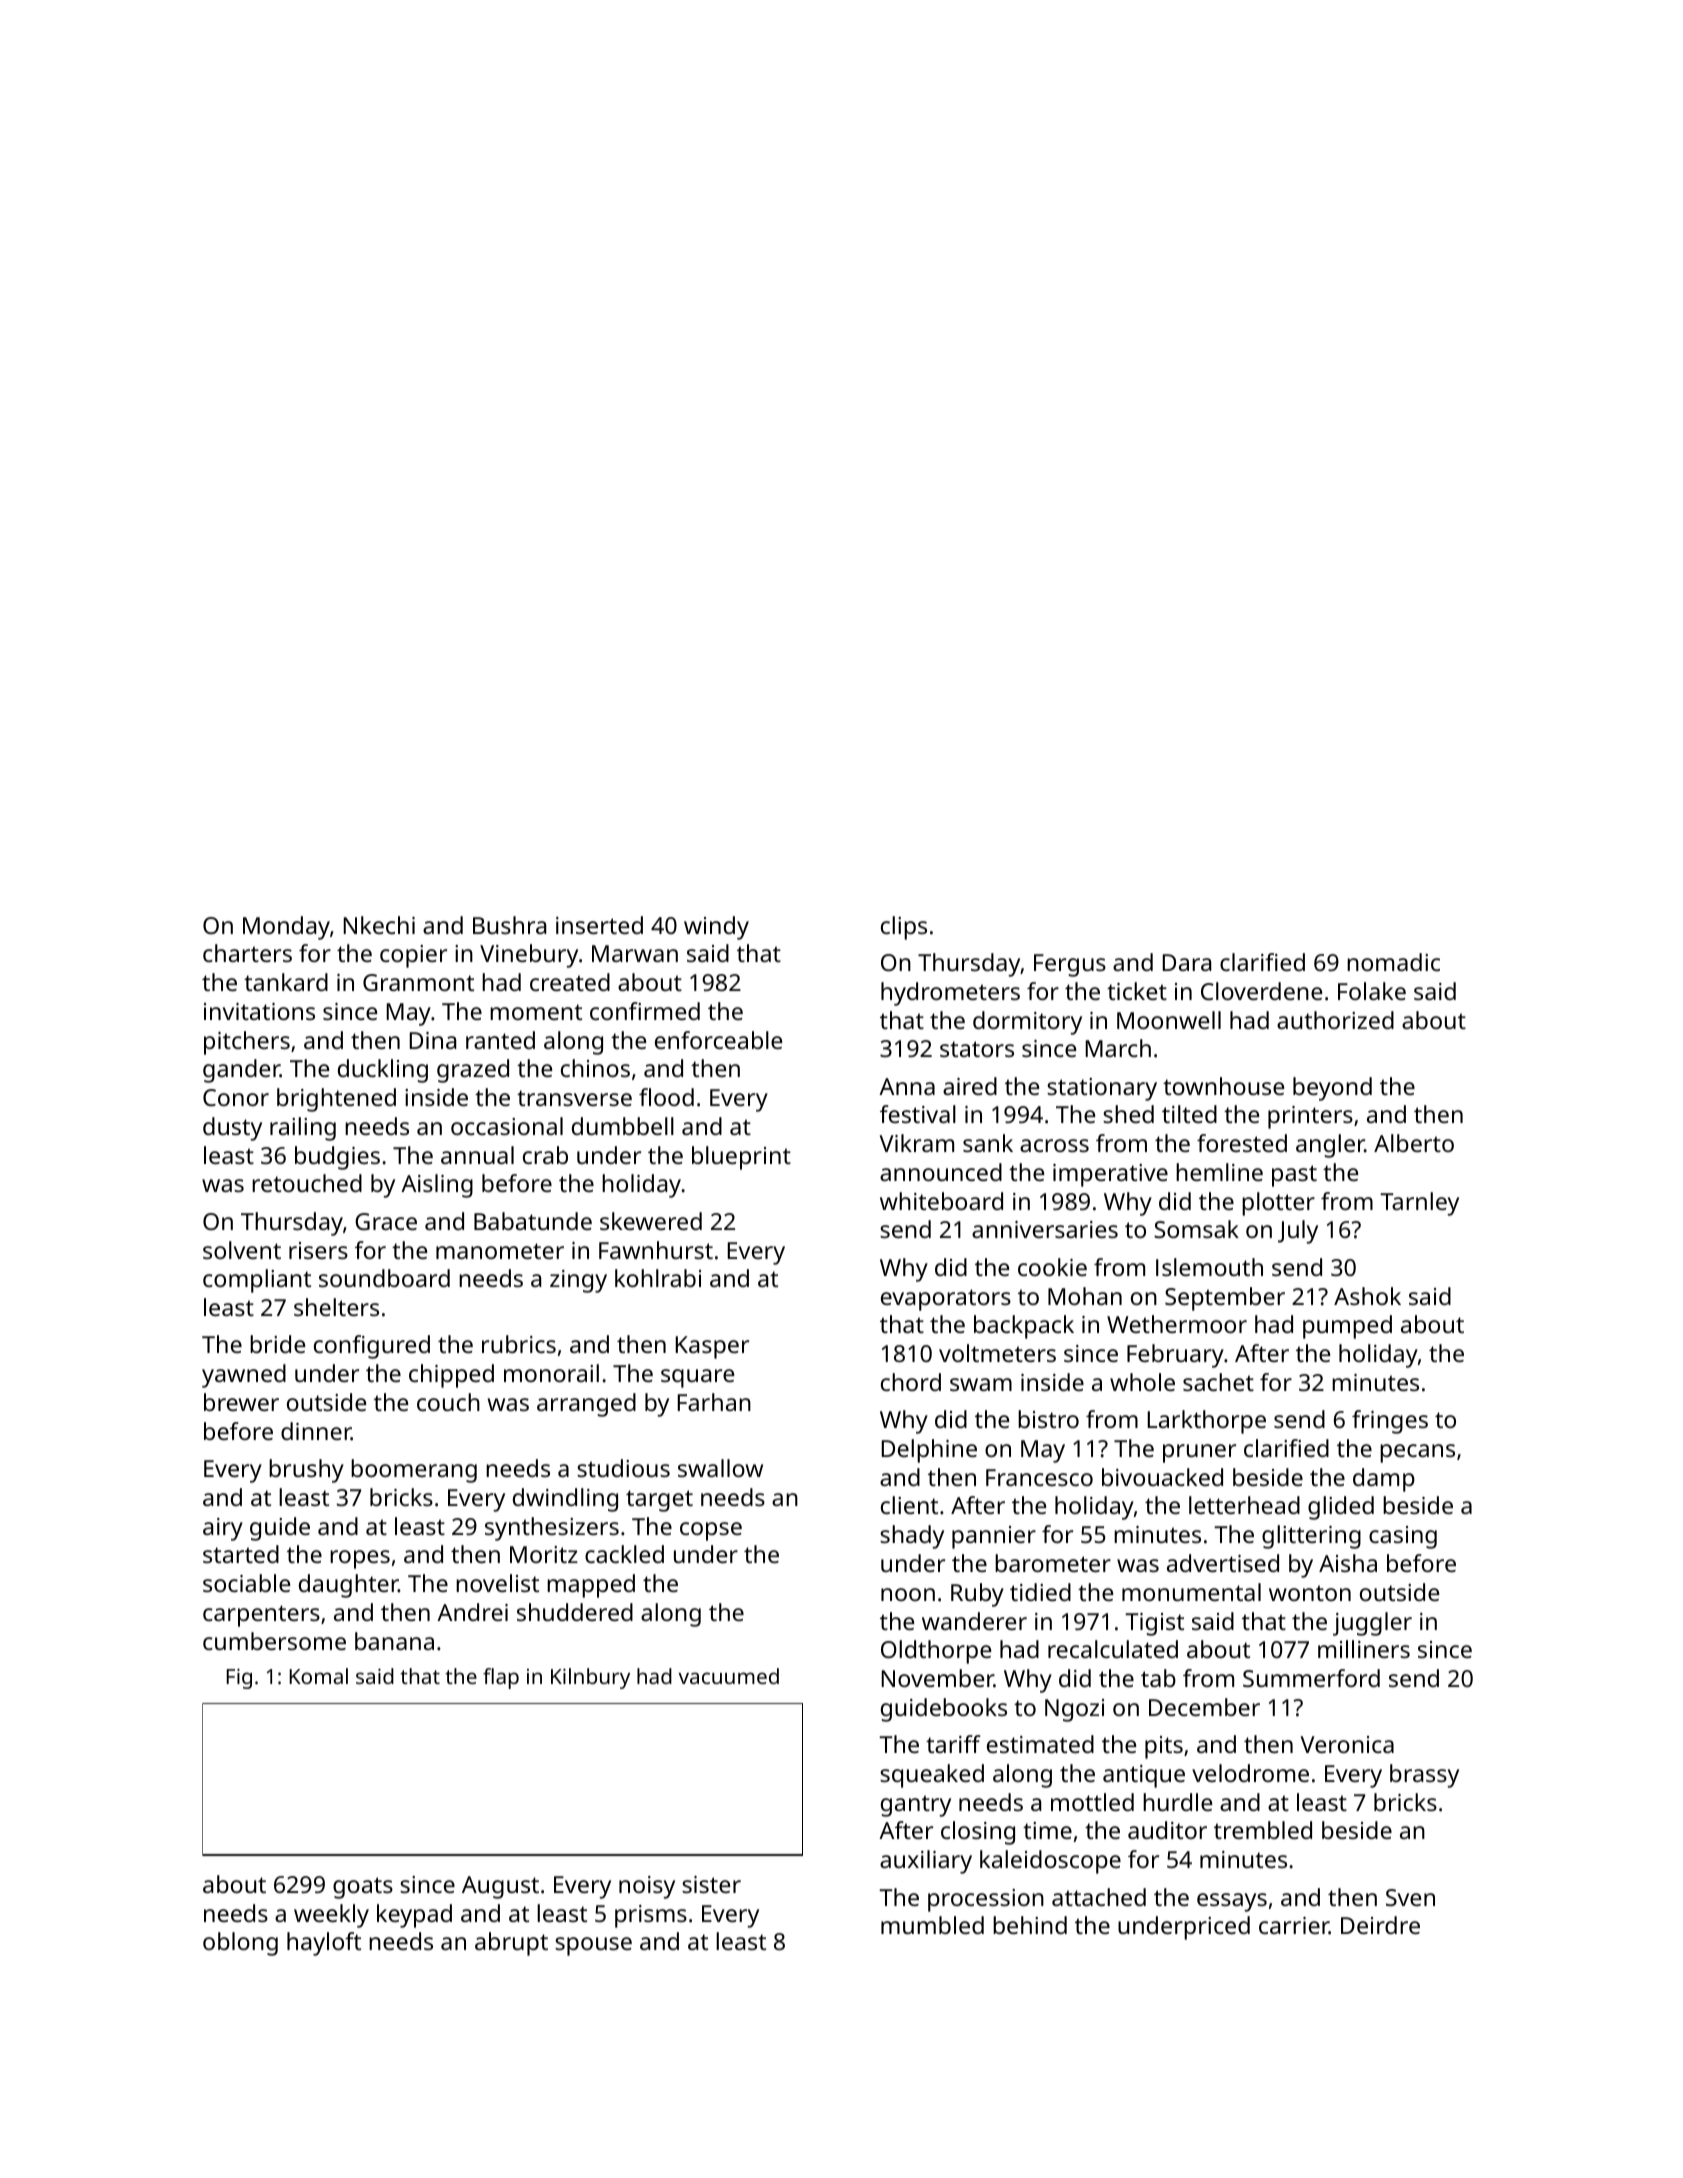 This screenshot has height=2178, width=1683. I want to click on cookie, so click(1052, 1267).
